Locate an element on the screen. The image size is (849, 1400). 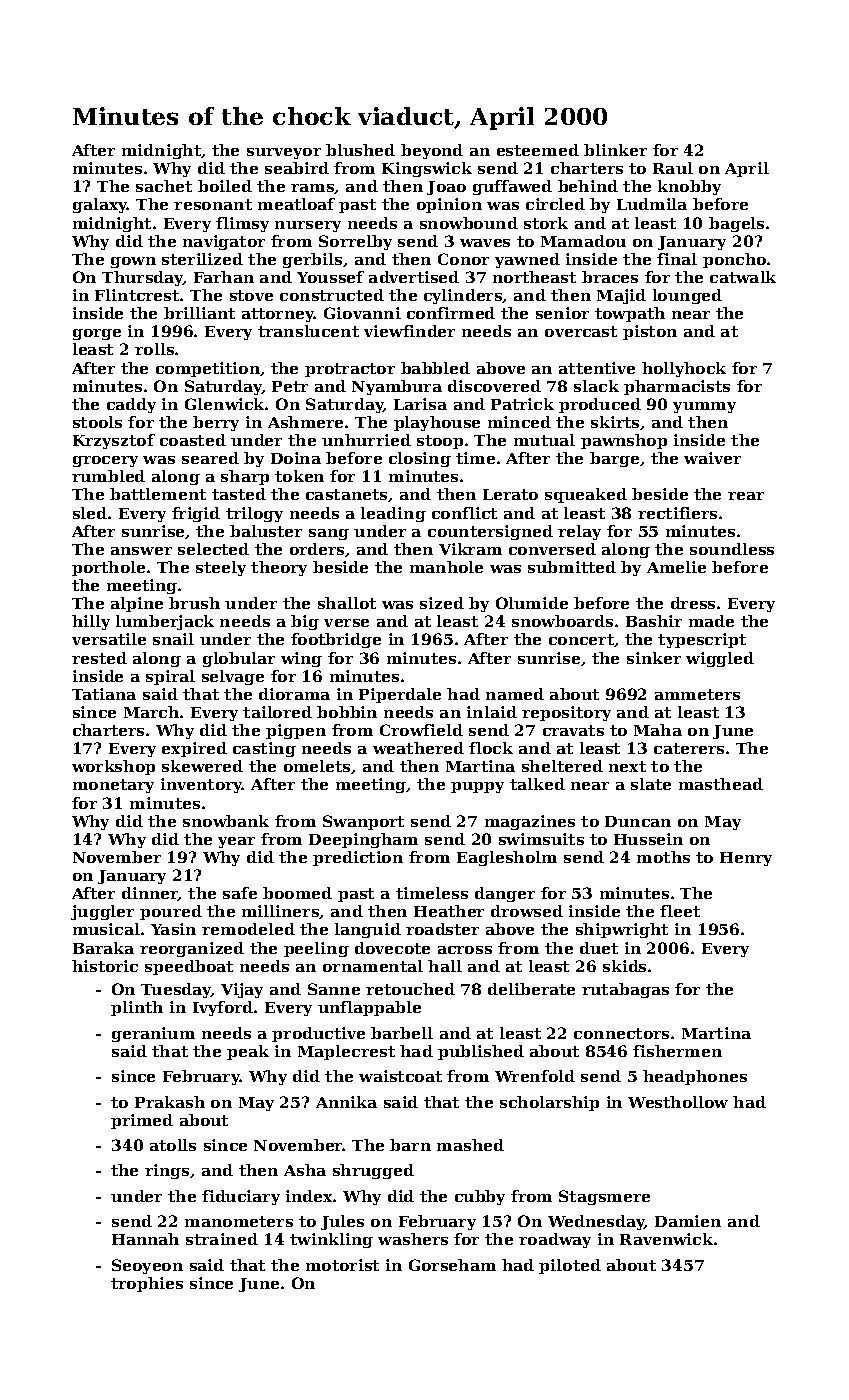
dinner is located at coordinates (150, 894).
